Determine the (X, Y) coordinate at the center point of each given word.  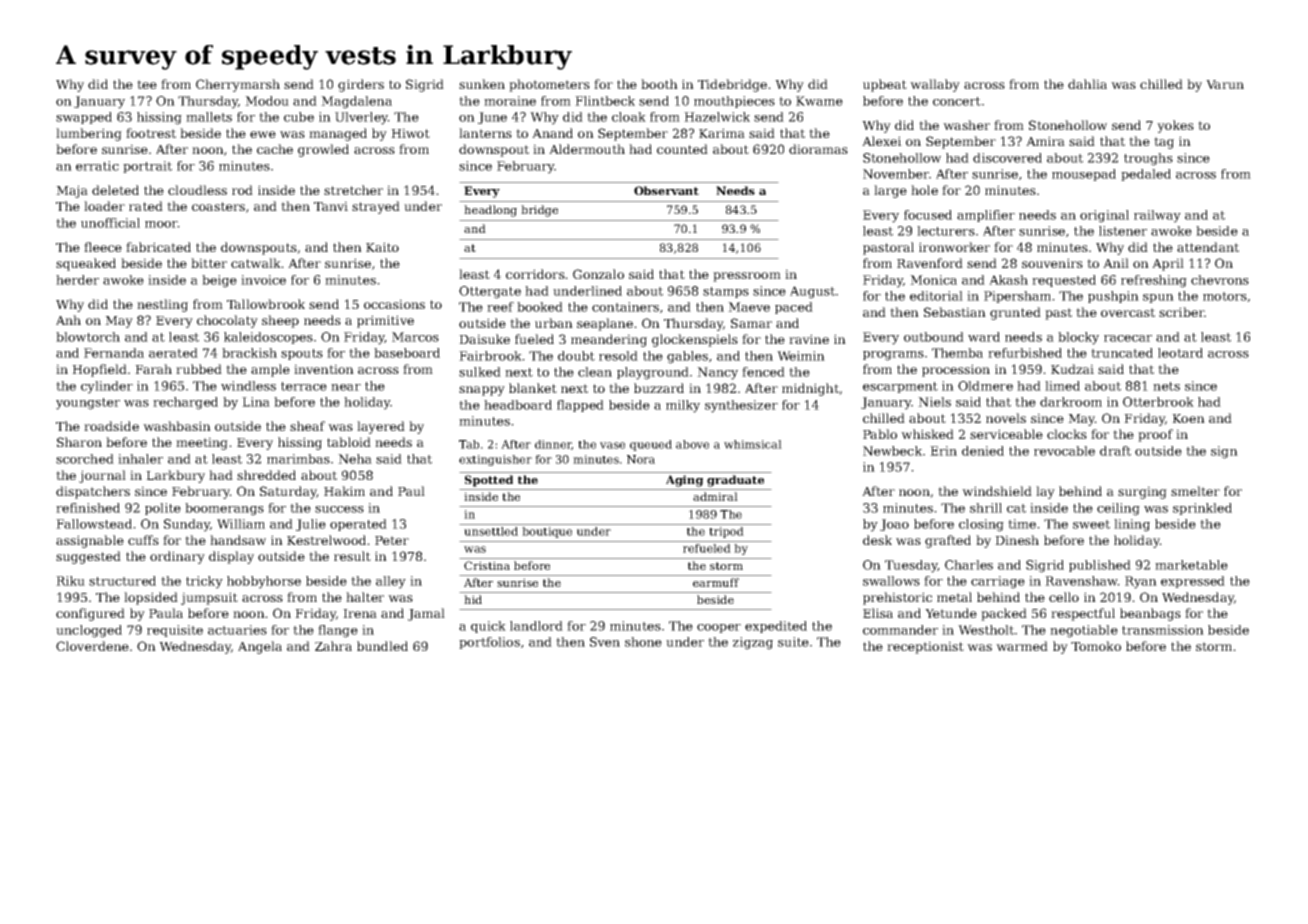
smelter (1195, 491)
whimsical (753, 444)
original (1104, 216)
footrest (151, 133)
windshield (997, 491)
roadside (111, 426)
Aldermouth (587, 149)
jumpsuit (209, 598)
